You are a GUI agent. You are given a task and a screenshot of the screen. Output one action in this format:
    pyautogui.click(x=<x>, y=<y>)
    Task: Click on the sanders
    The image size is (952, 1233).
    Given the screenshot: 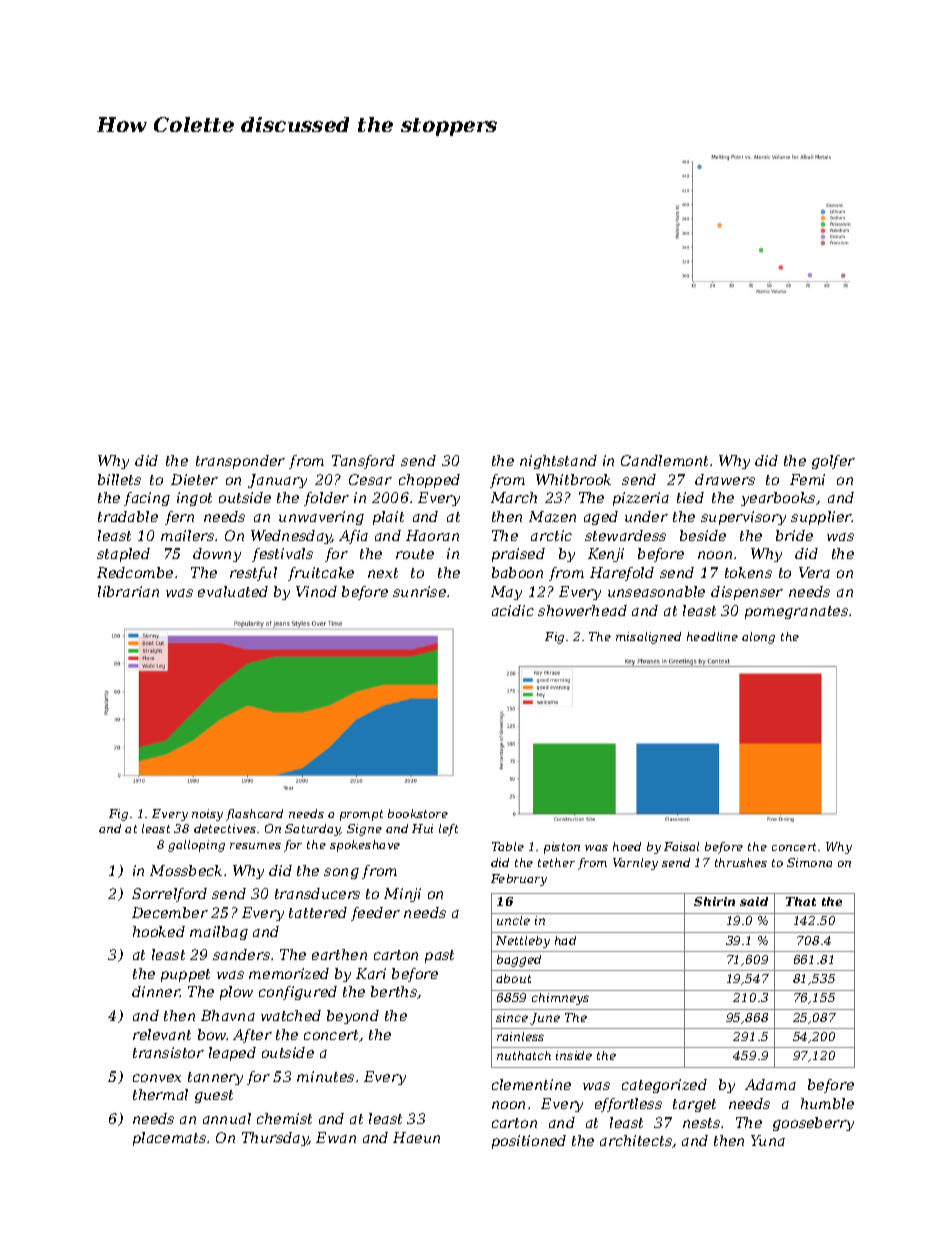 What is the action you would take?
    pyautogui.click(x=241, y=954)
